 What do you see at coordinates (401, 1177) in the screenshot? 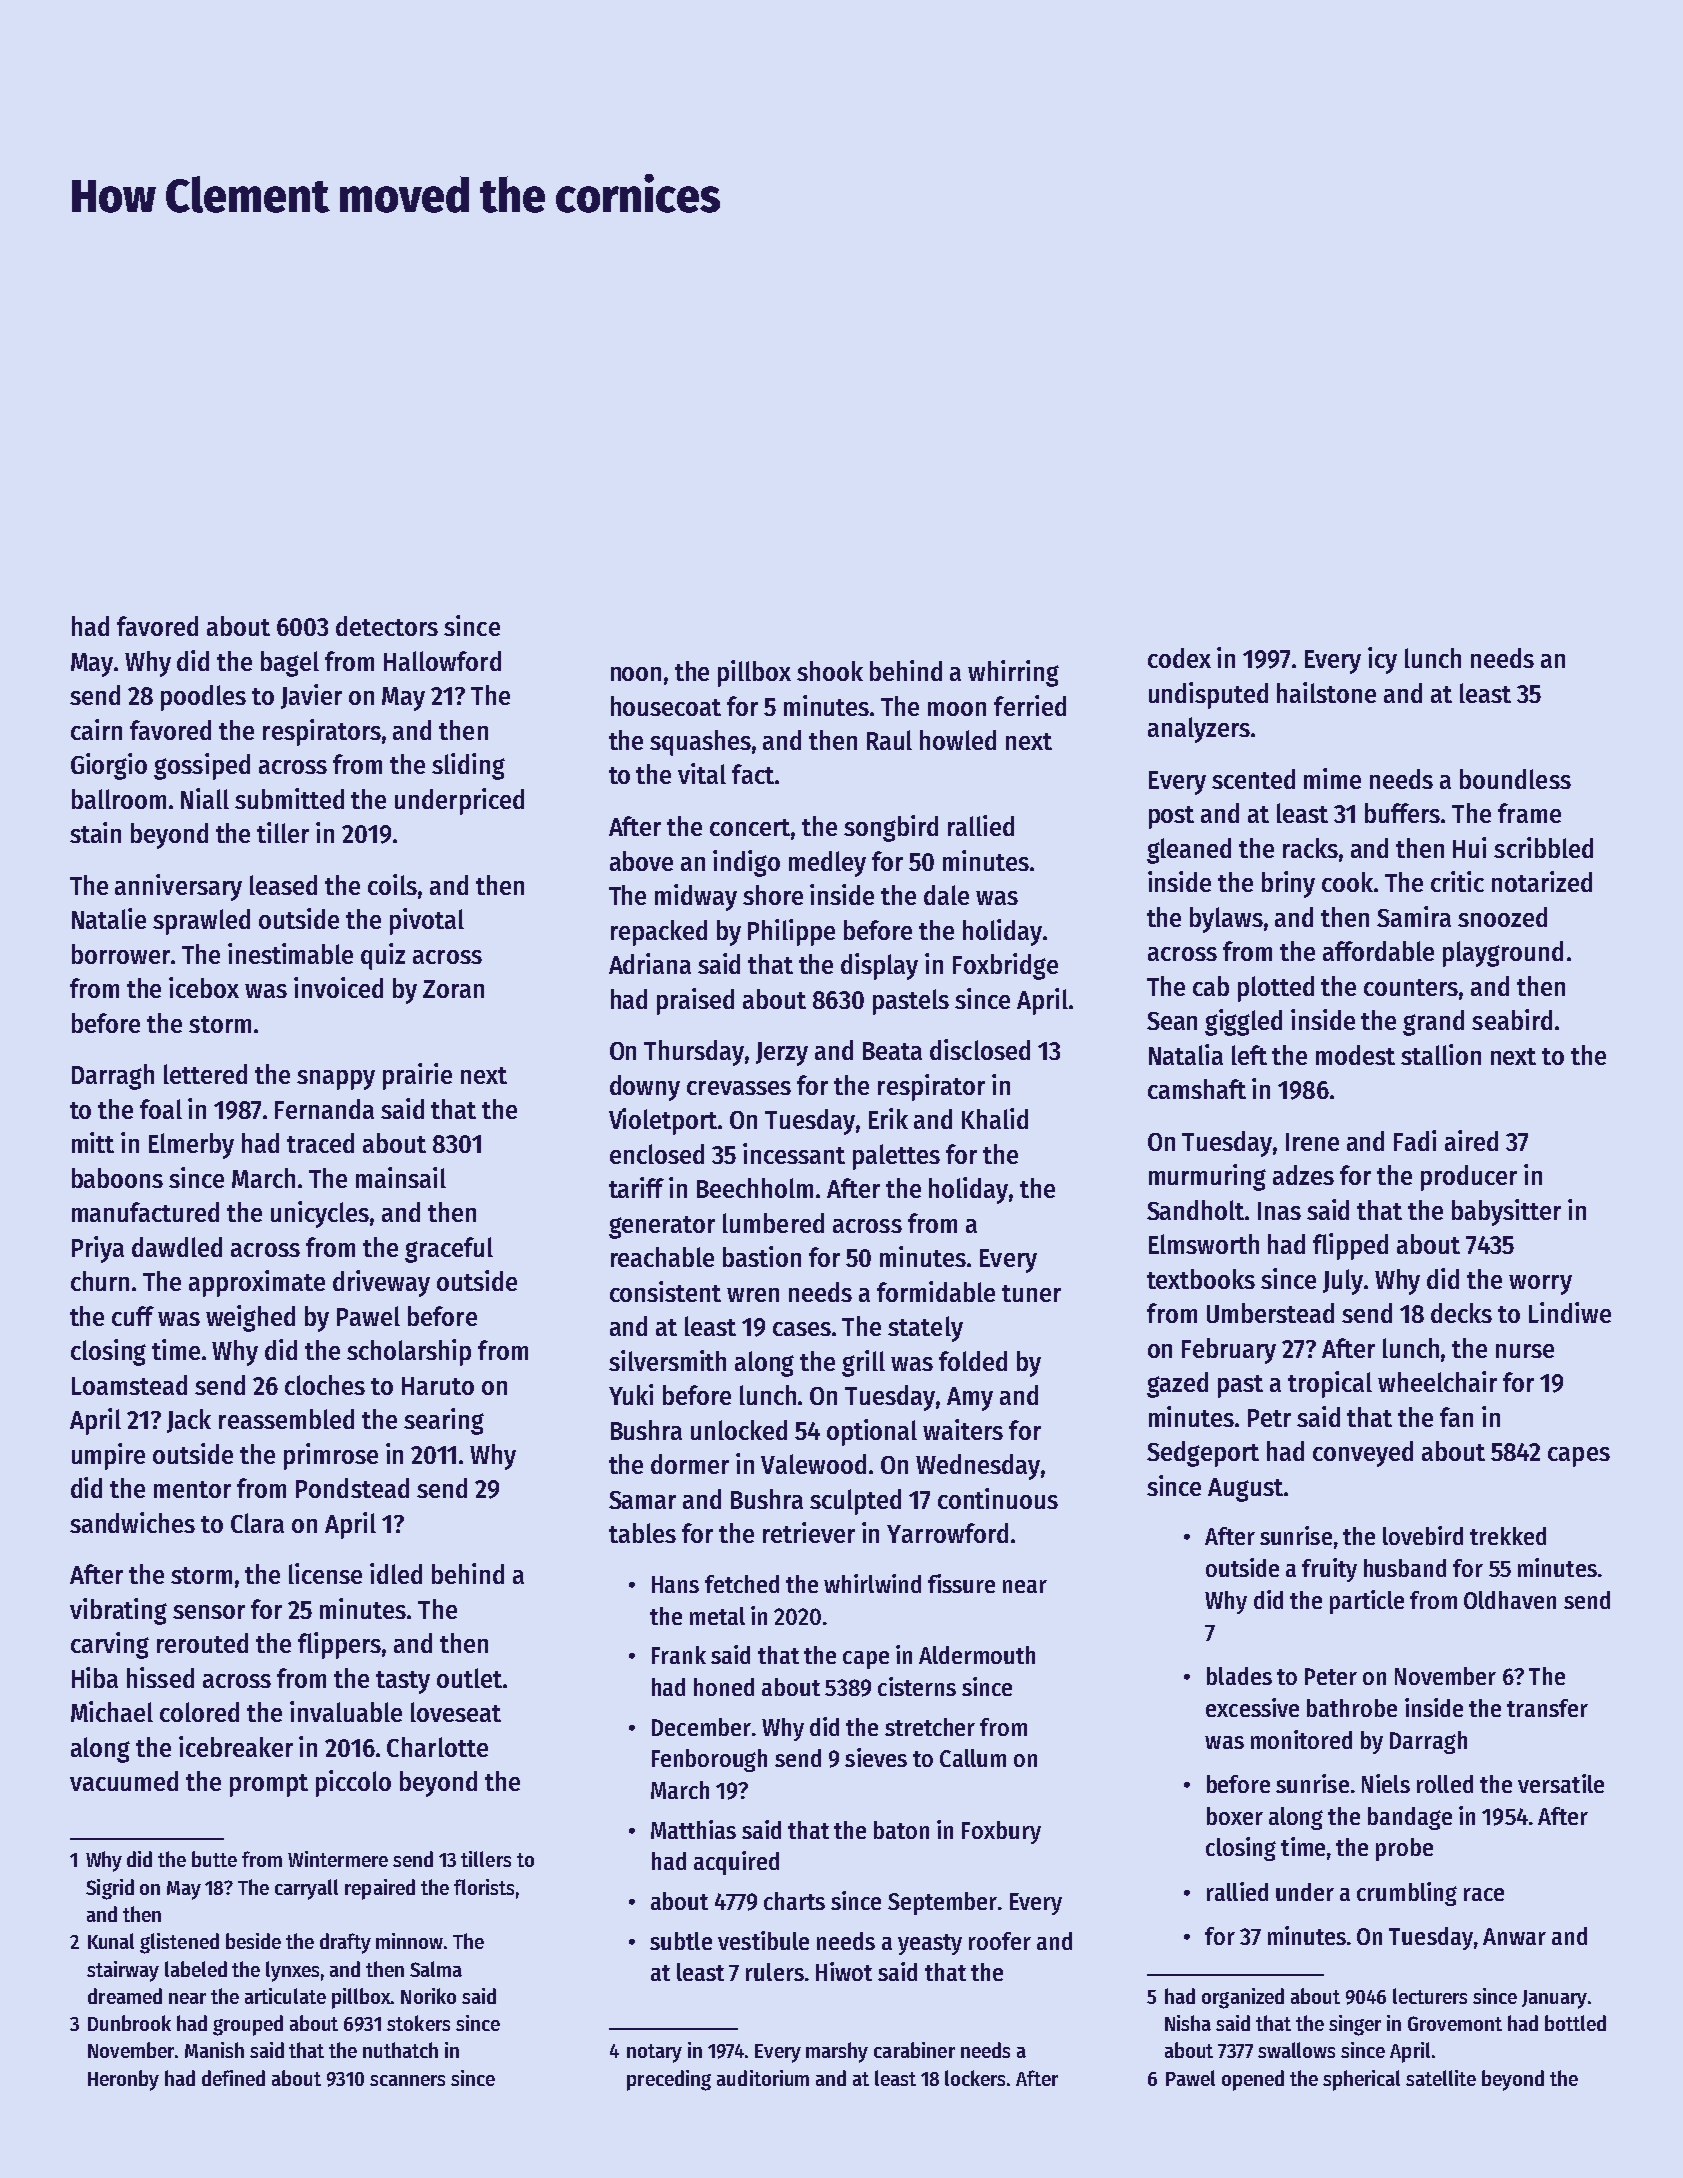
I see `mainsail` at bounding box center [401, 1177].
